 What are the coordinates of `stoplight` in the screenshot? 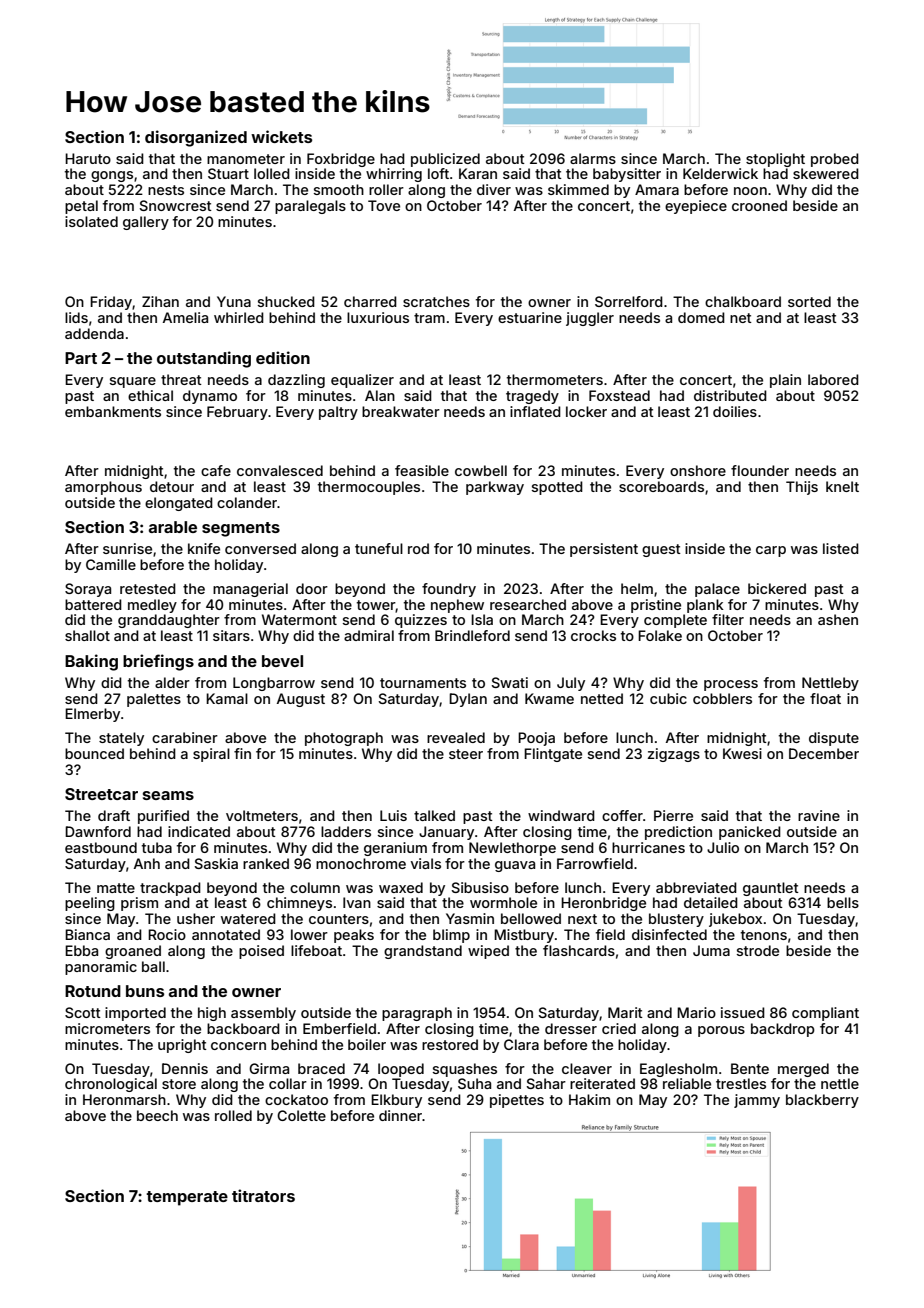 It's located at (775, 160).
